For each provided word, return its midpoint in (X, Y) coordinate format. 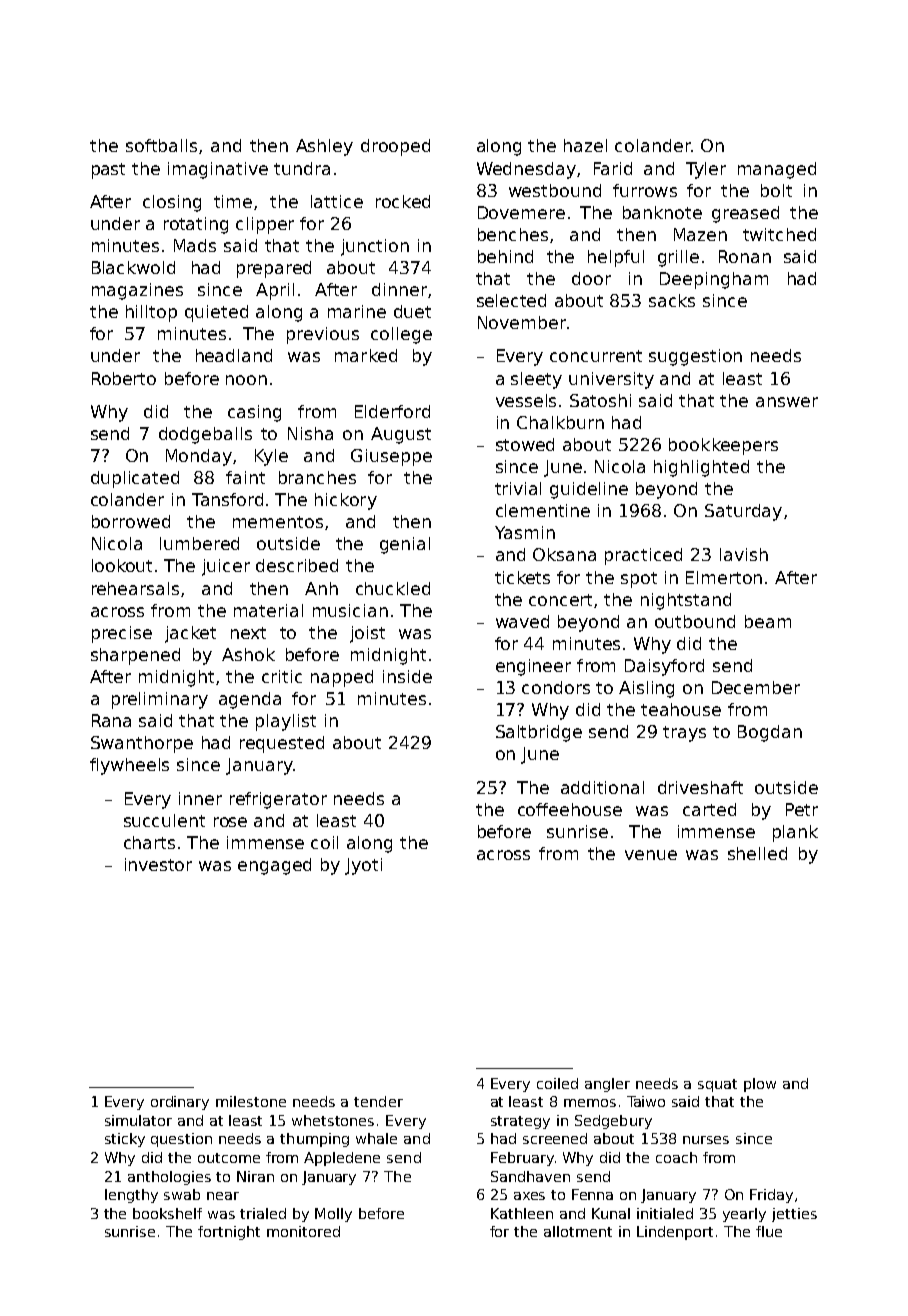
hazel (585, 145)
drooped (395, 147)
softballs (161, 145)
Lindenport (675, 1233)
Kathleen (522, 1213)
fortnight (229, 1233)
